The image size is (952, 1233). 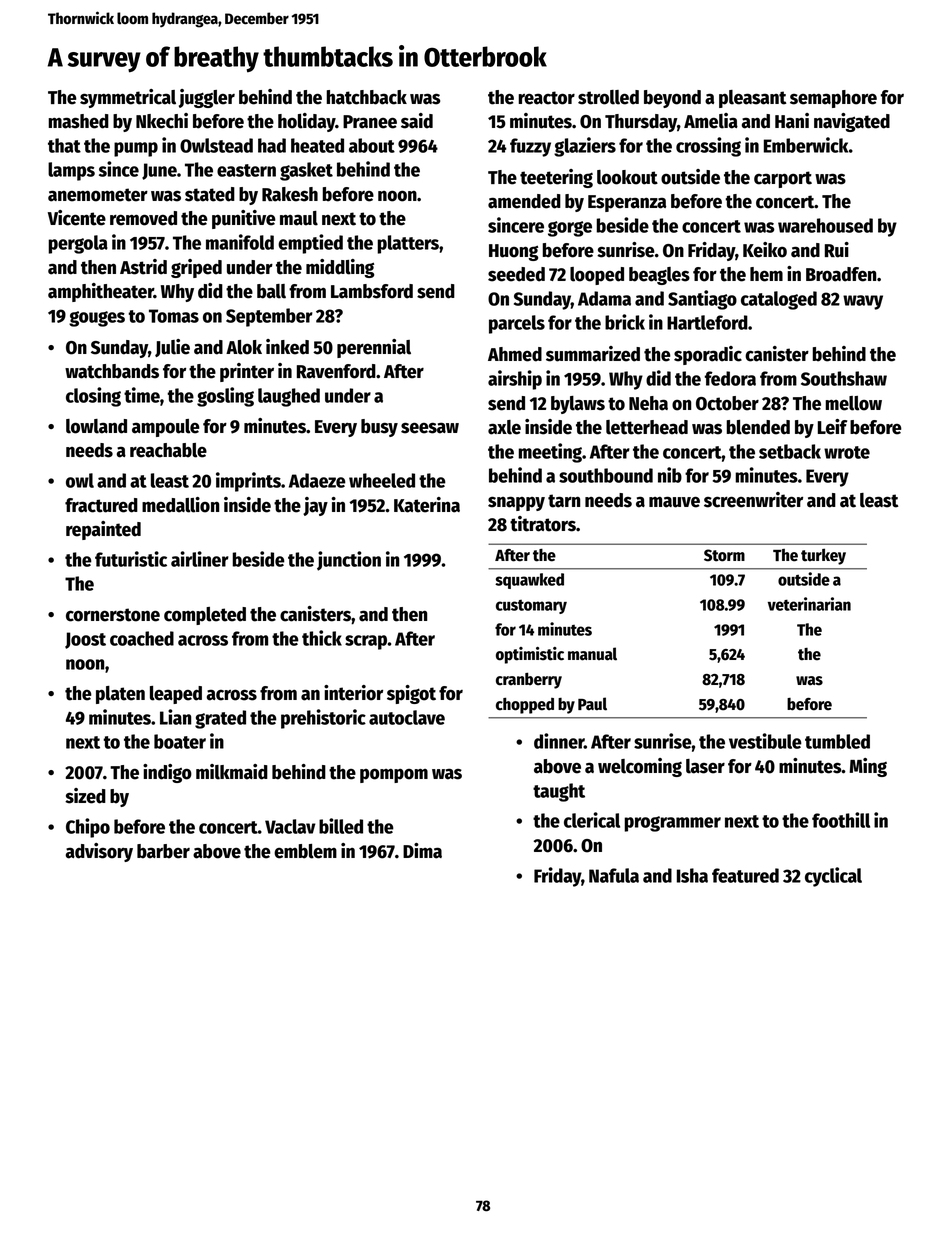 What do you see at coordinates (168, 450) in the page?
I see `reachable` at bounding box center [168, 450].
